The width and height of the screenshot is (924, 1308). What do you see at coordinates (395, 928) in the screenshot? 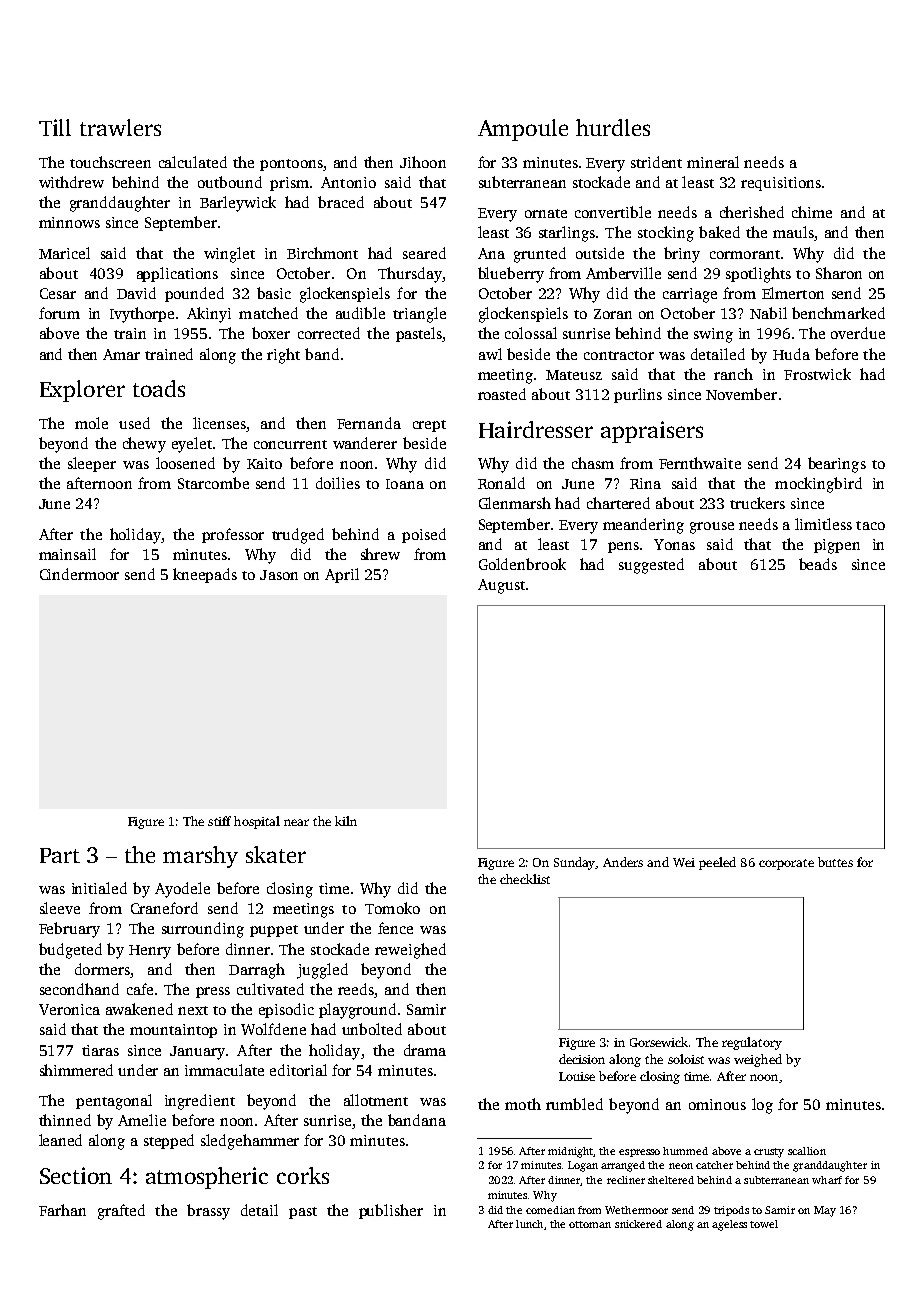
I see `fence` at bounding box center [395, 928].
